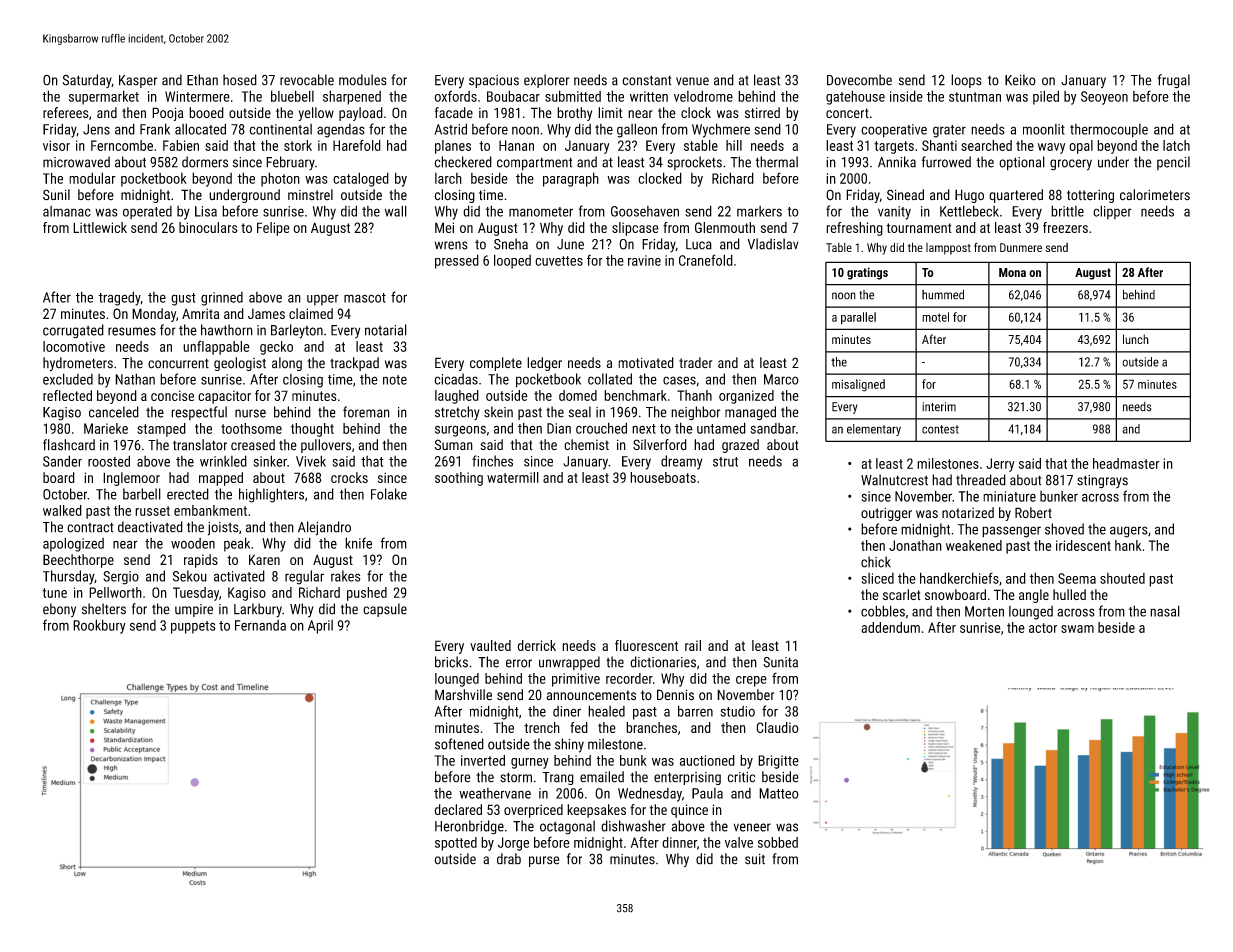 This screenshot has width=1233, height=952. What do you see at coordinates (707, 793) in the screenshot?
I see `Paula` at bounding box center [707, 793].
